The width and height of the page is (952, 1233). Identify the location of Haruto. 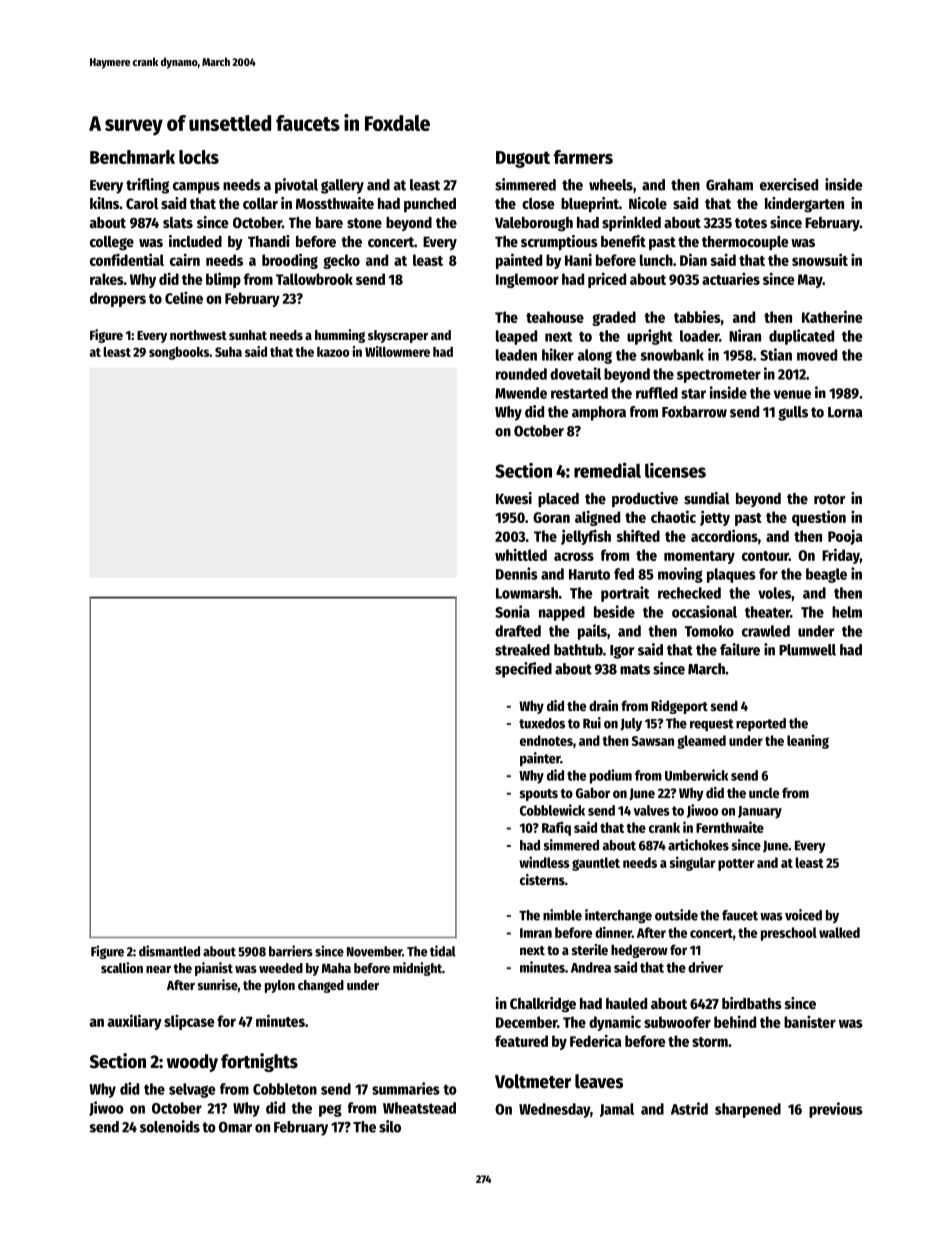
(589, 574).
